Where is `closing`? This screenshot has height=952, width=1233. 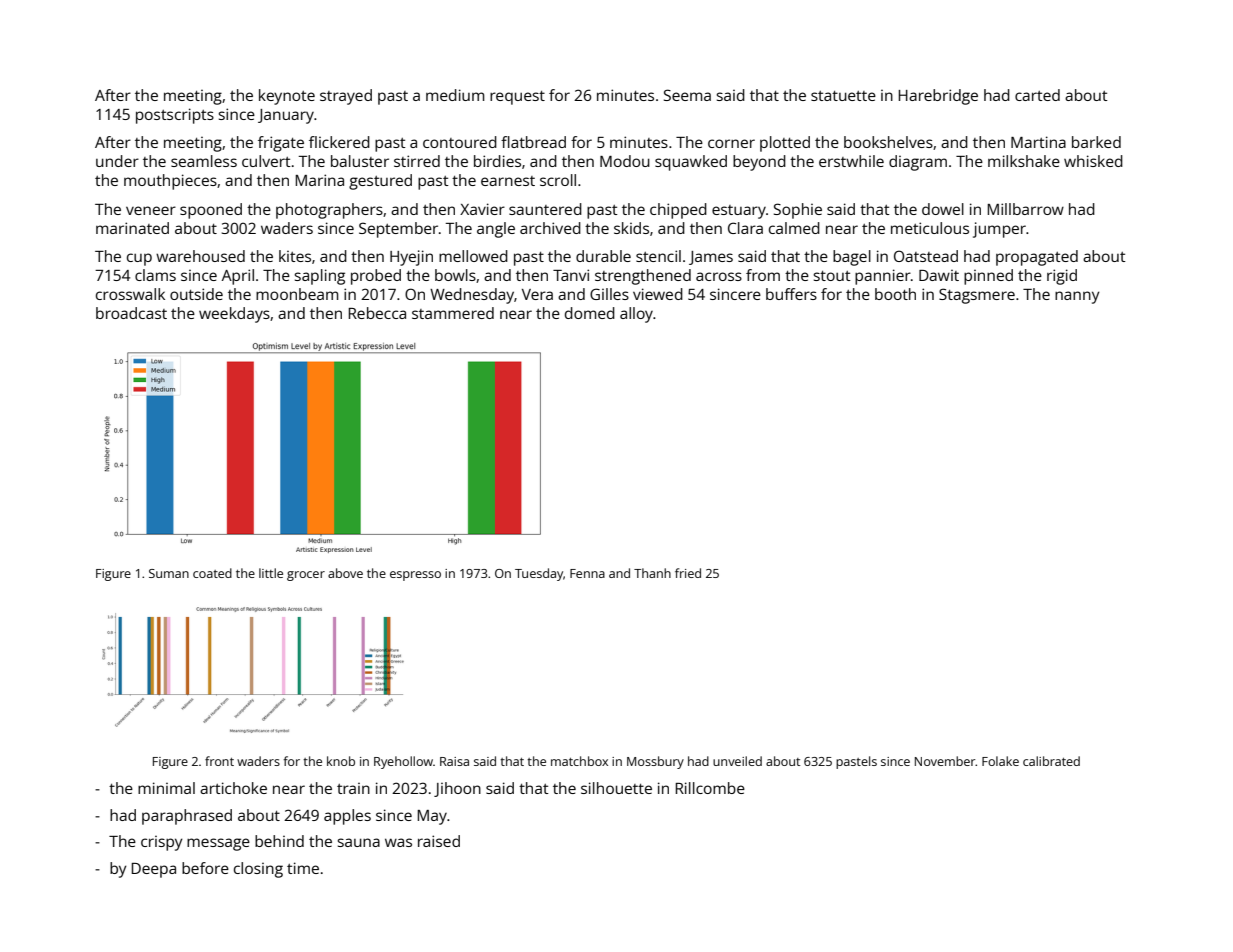
closing is located at coordinates (258, 870).
